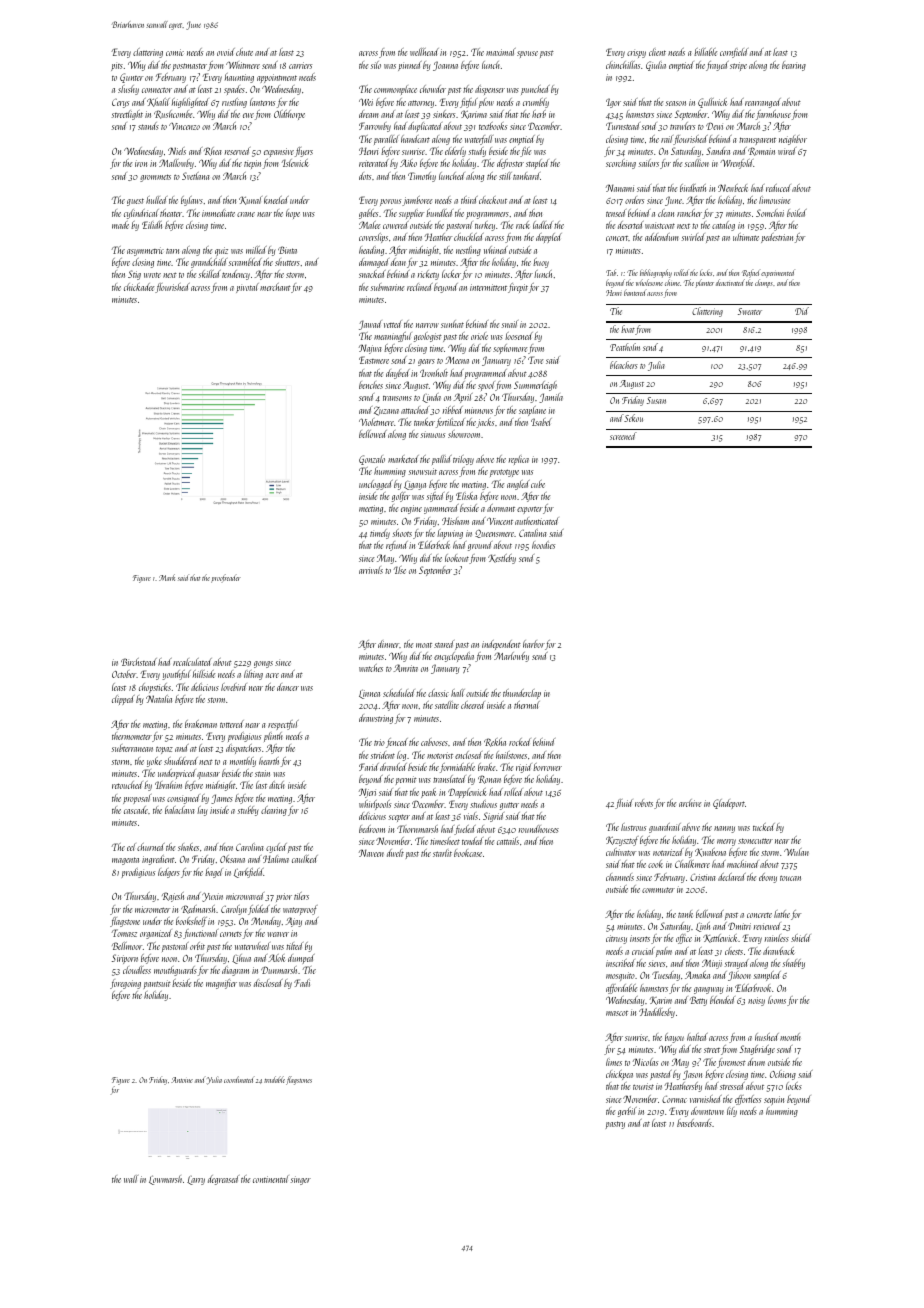 The image size is (924, 1308). Describe the element at coordinates (275, 287) in the image. I see `merchant` at that location.
